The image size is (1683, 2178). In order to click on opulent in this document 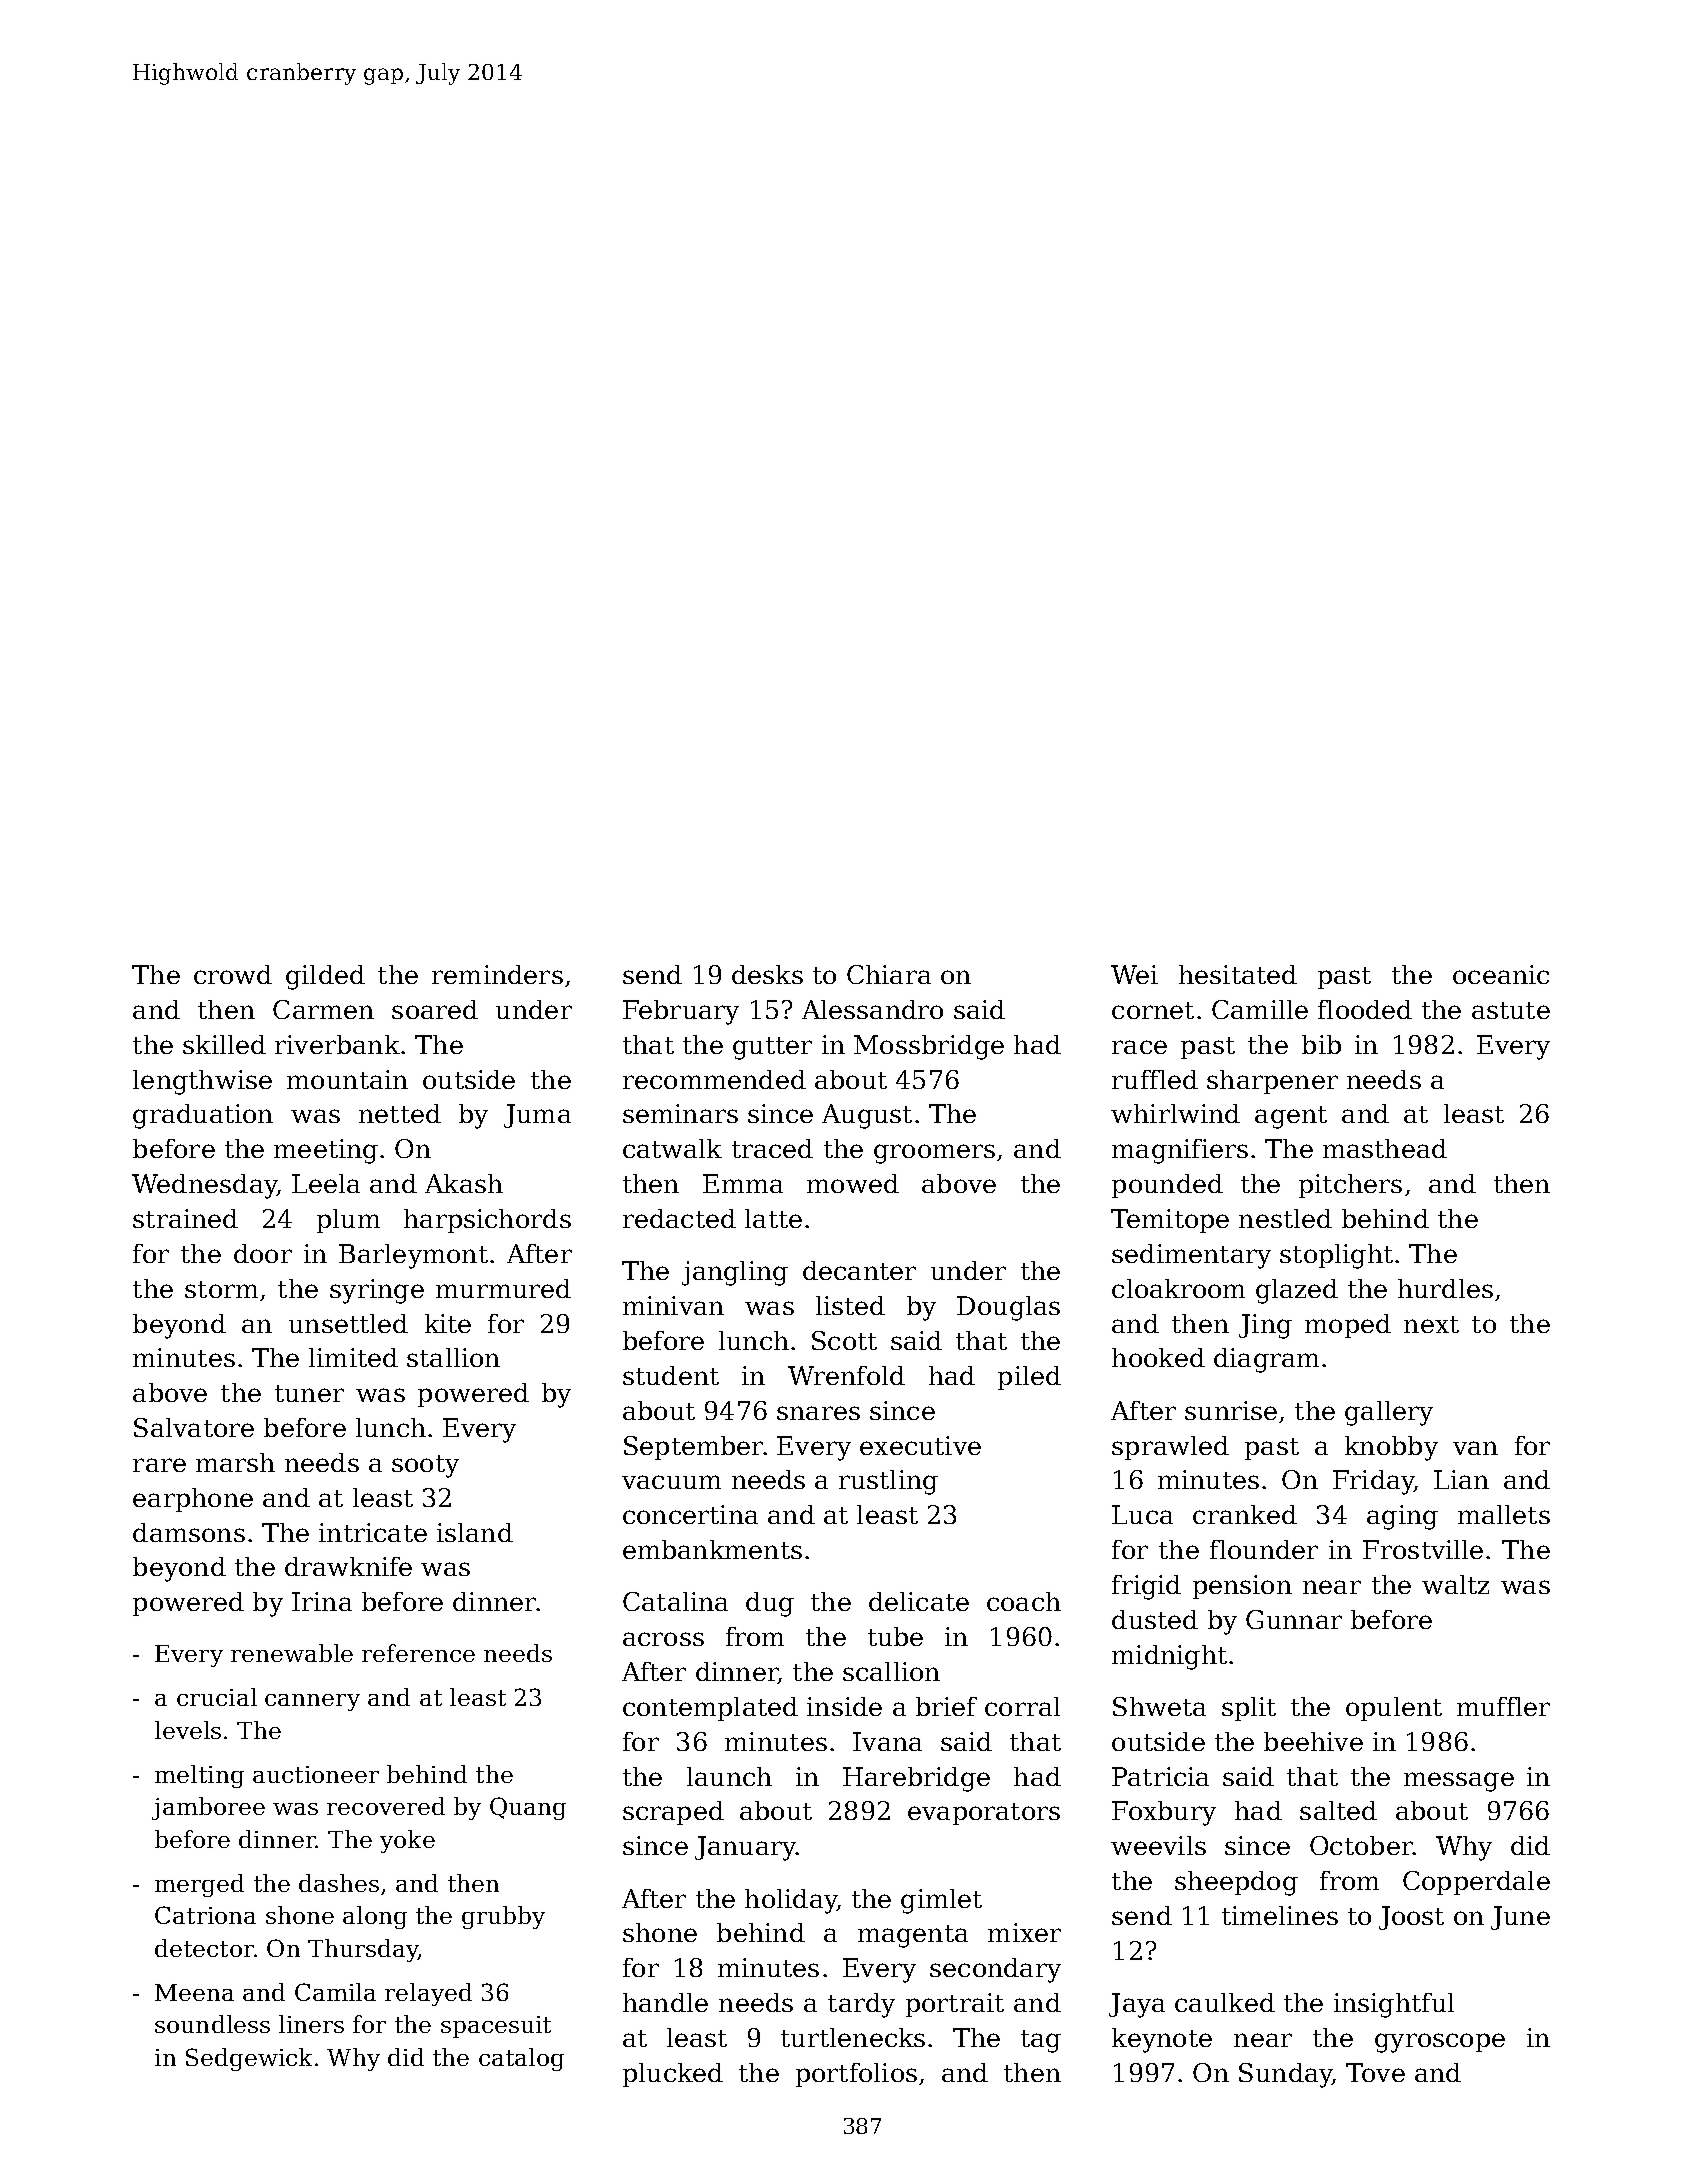, I will do `click(1394, 1709)`.
